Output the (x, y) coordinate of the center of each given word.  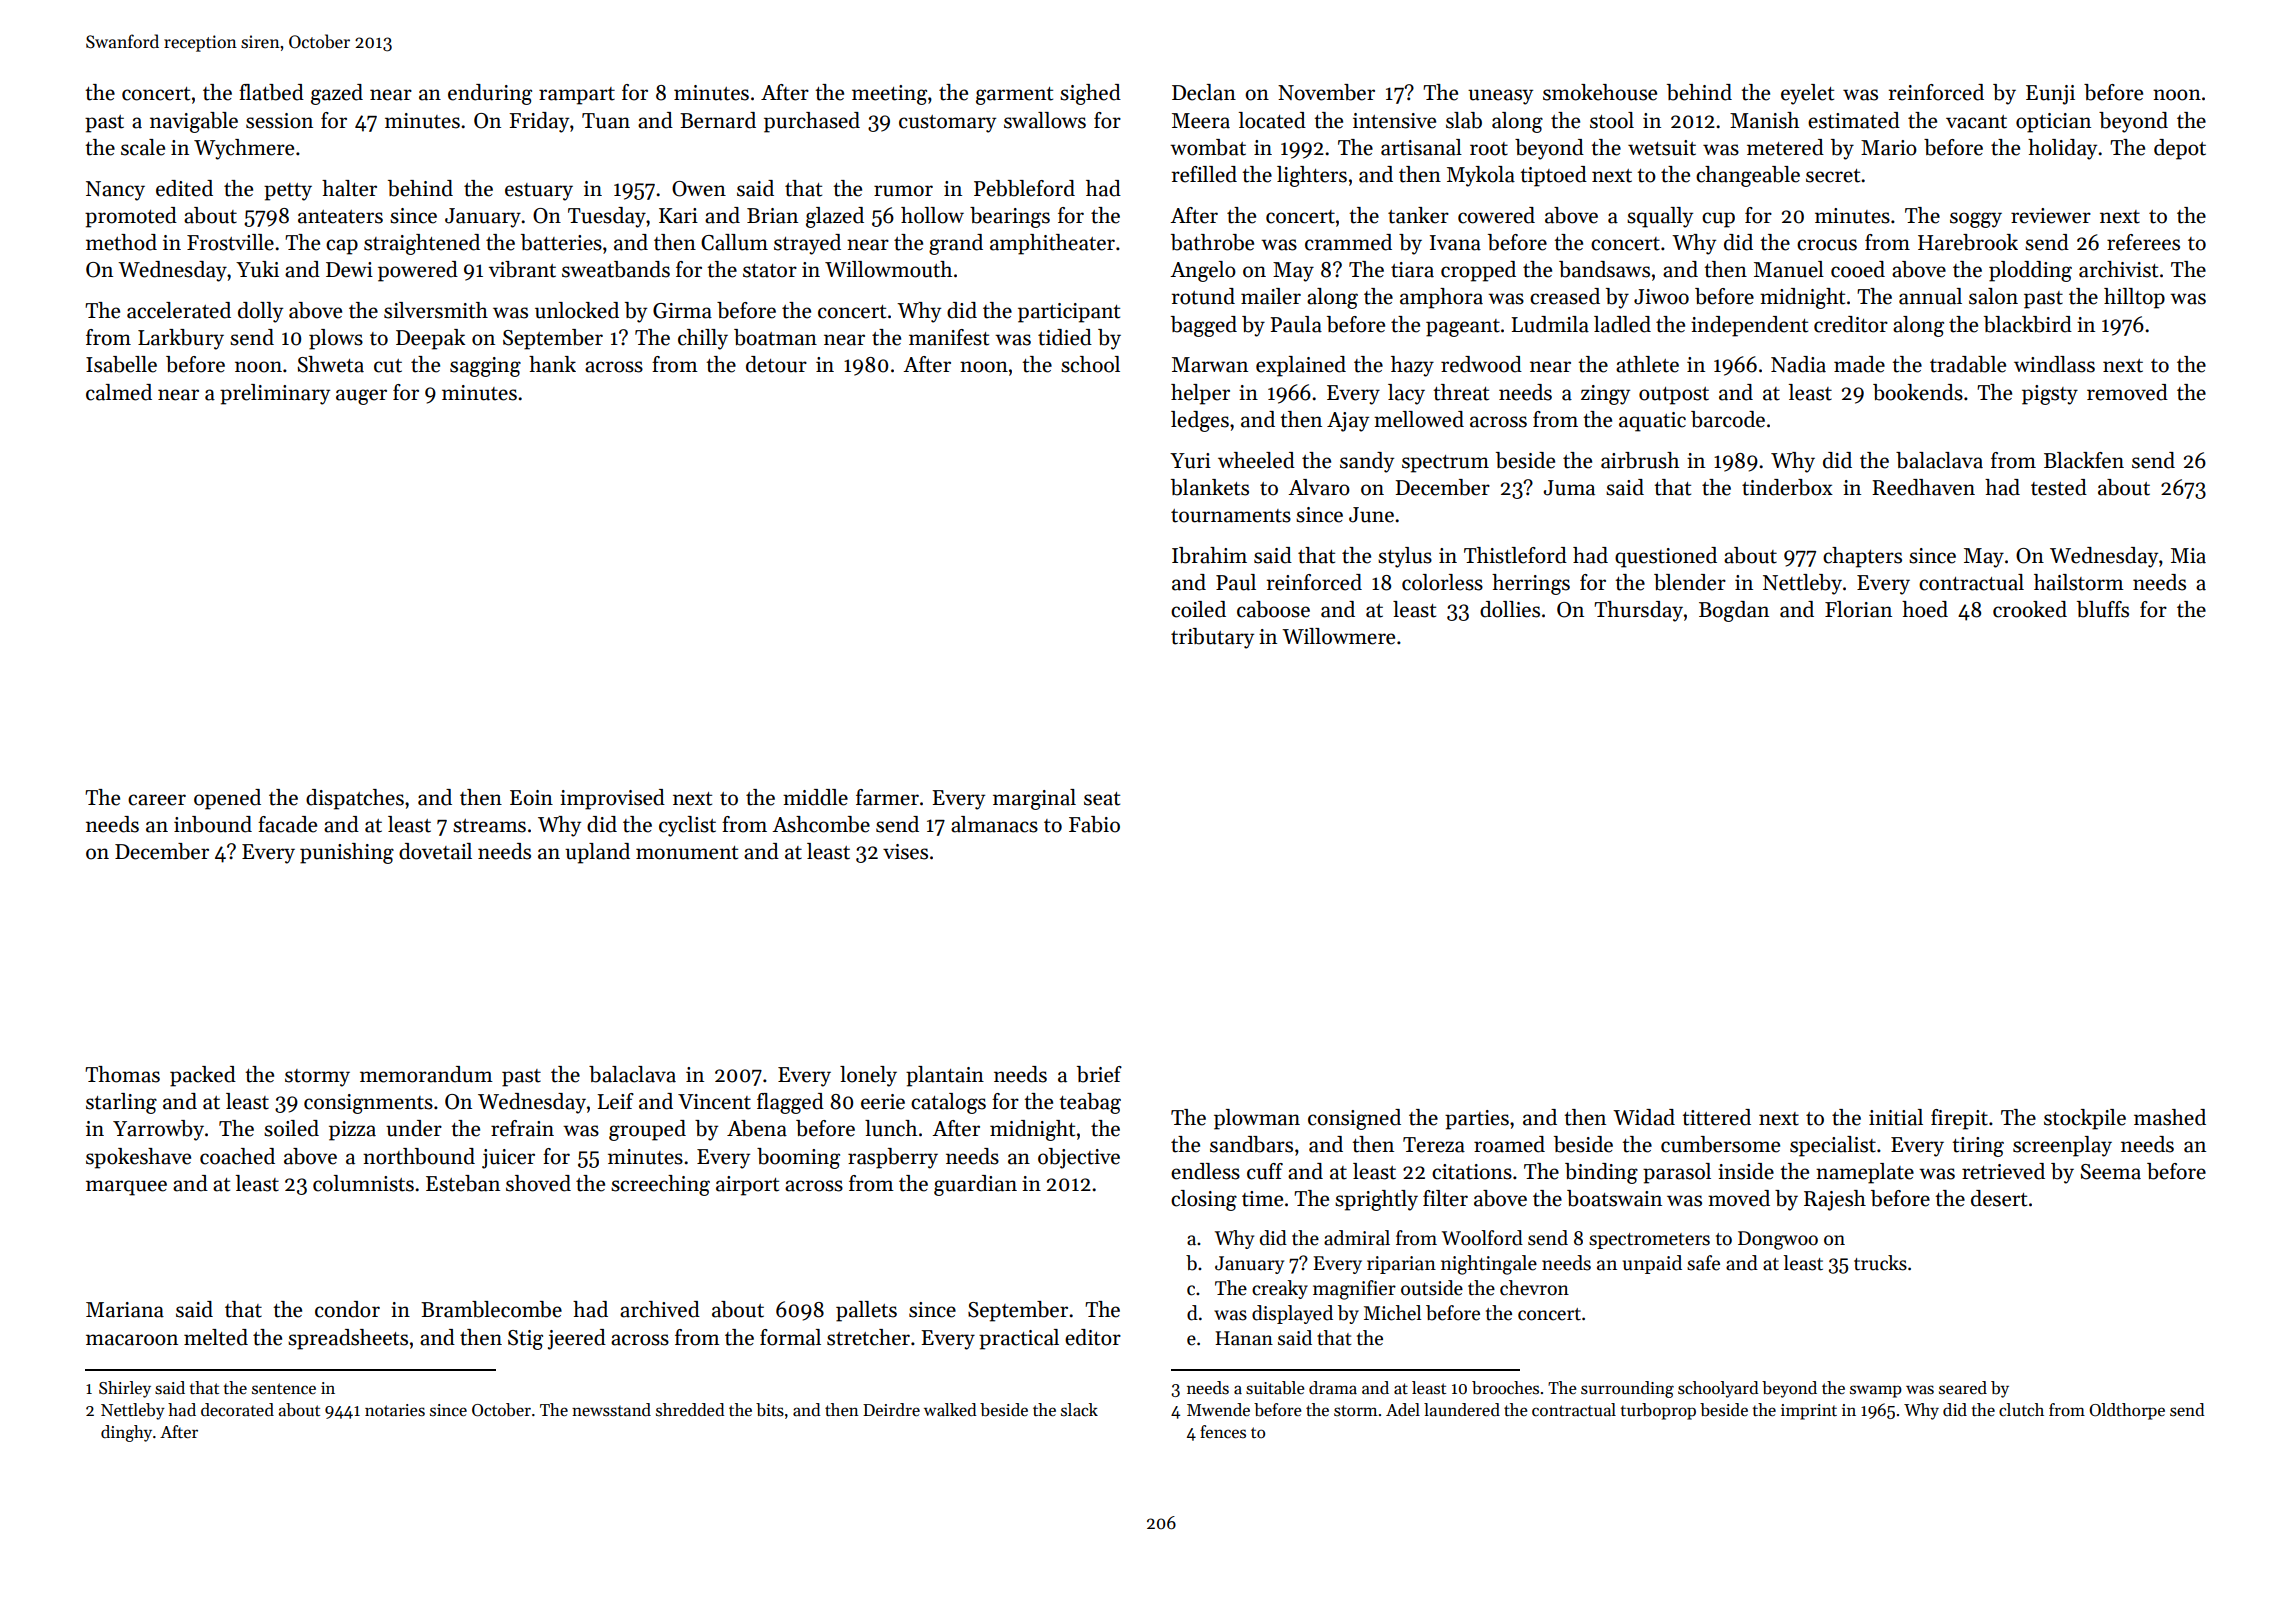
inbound (213, 824)
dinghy (126, 1433)
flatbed (271, 92)
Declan (1204, 92)
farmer (887, 797)
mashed (2170, 1117)
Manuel (1789, 269)
